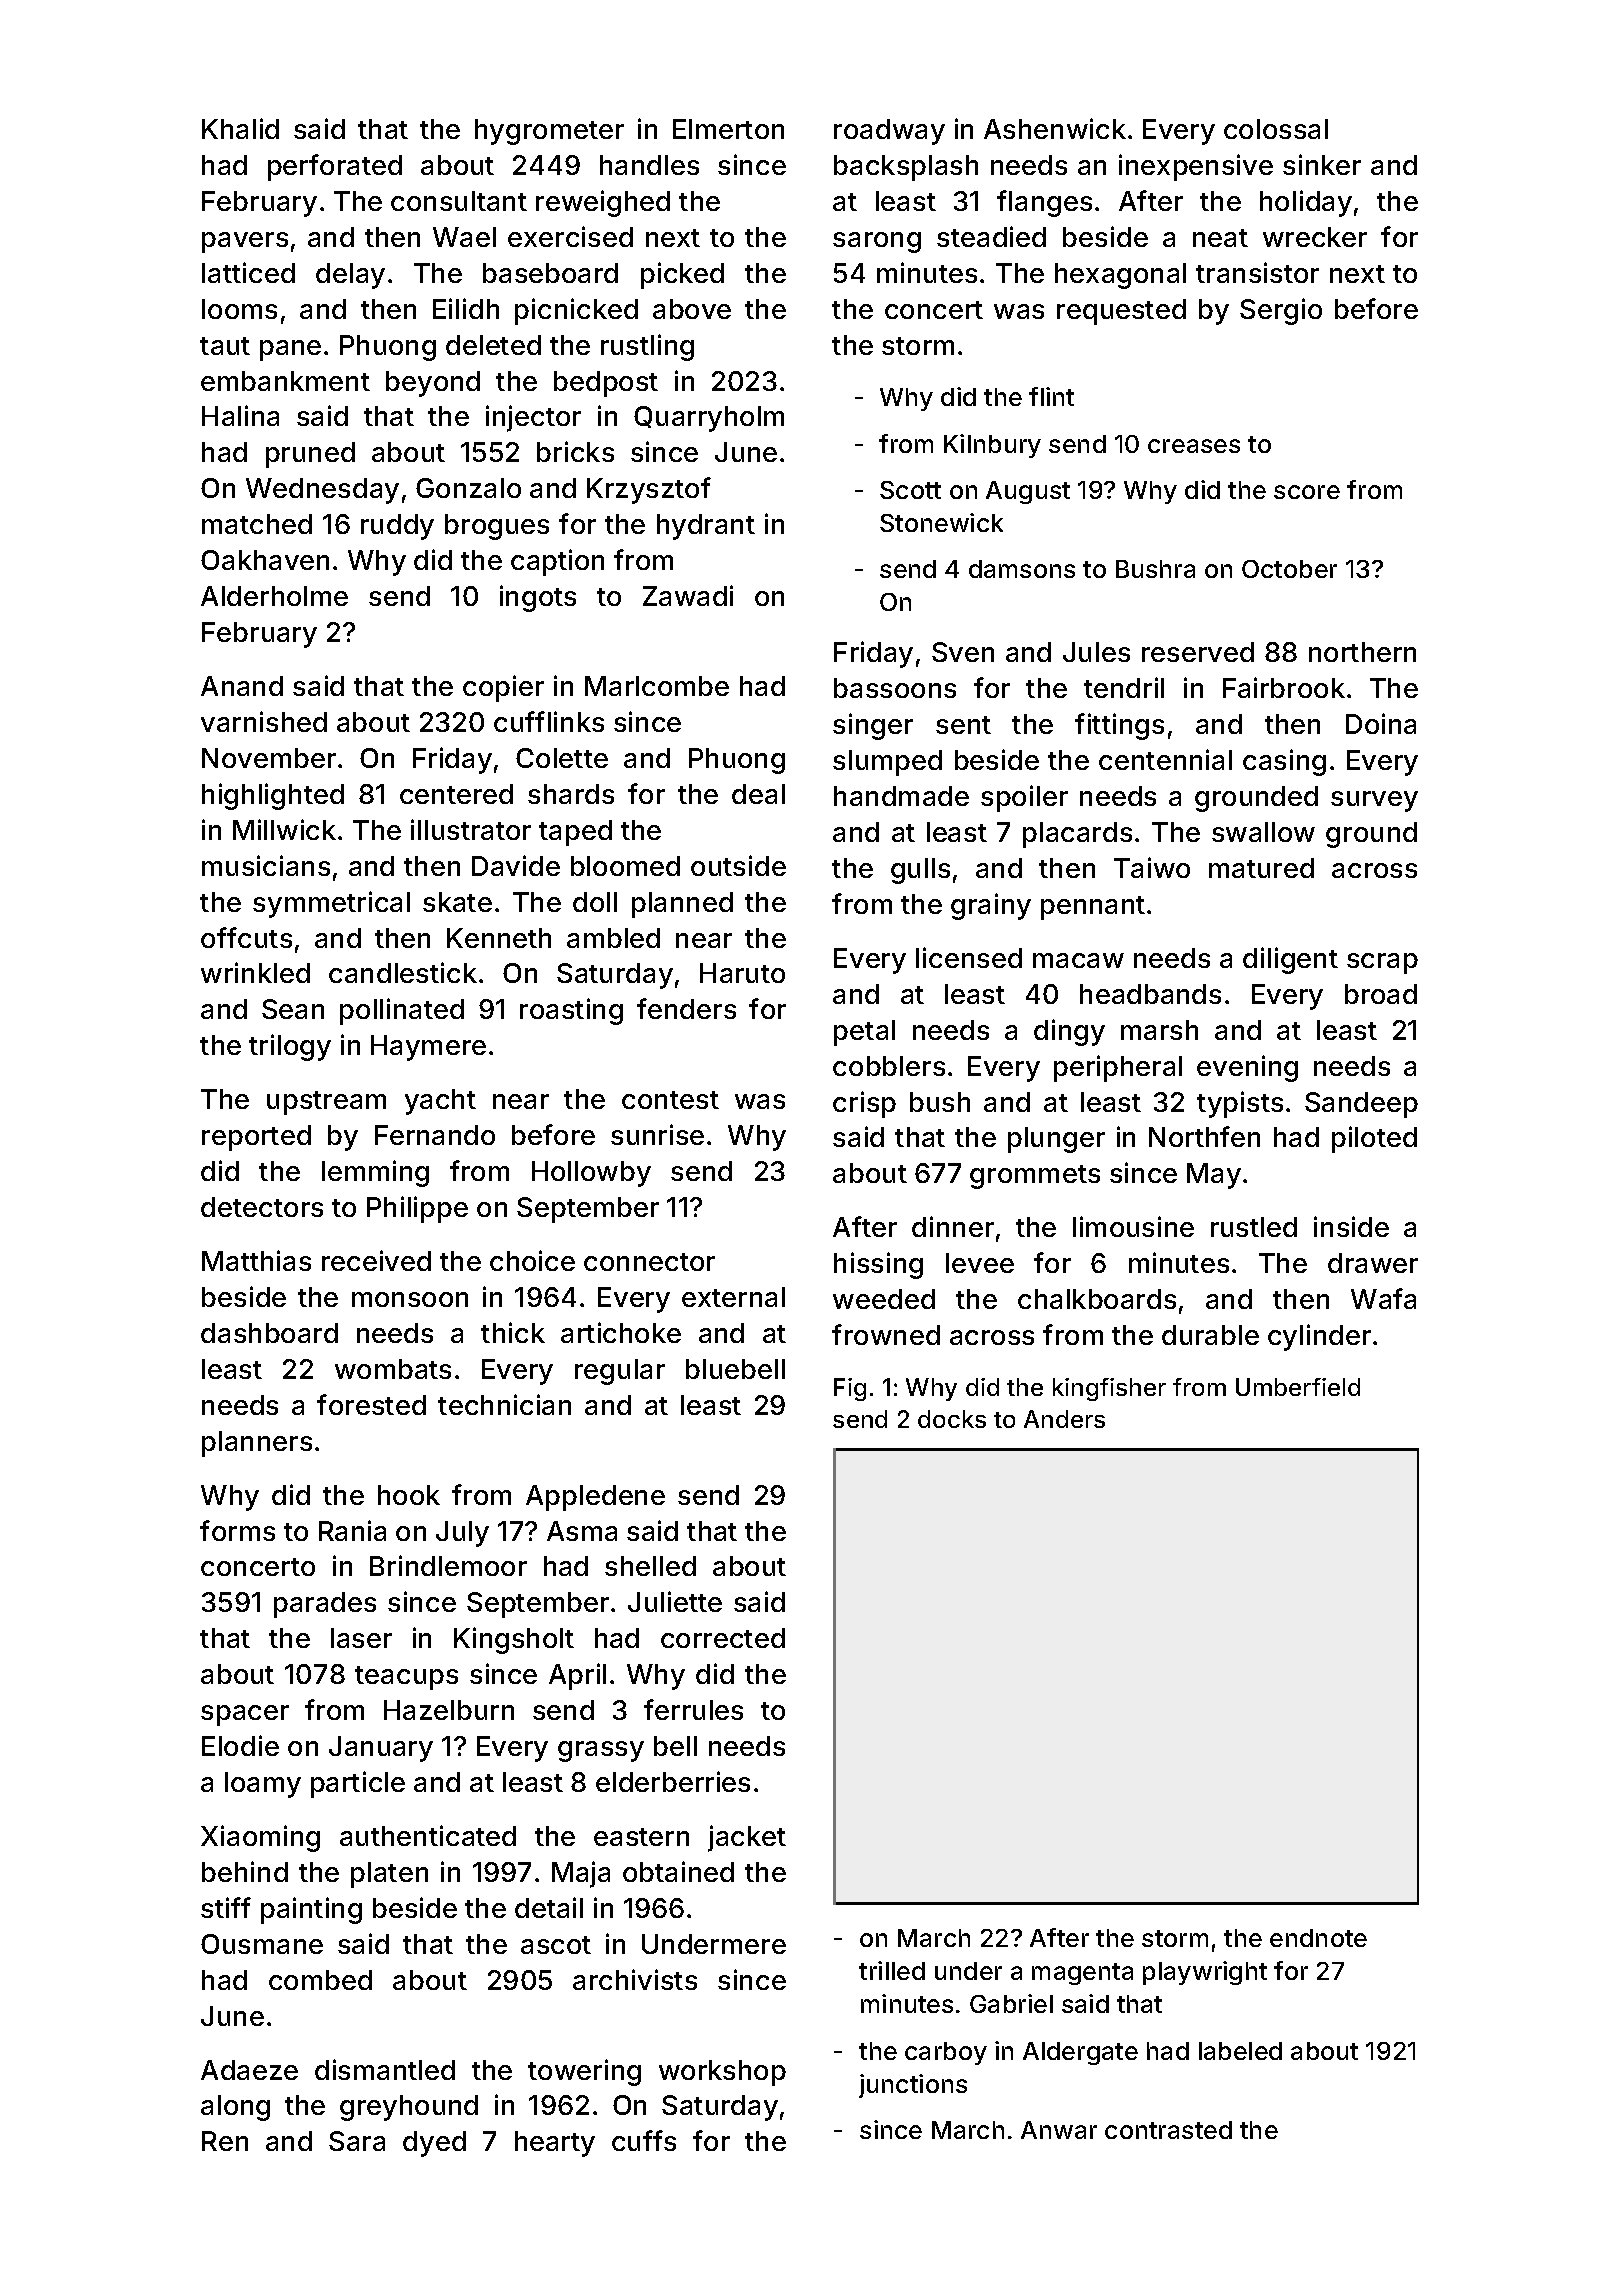 The image size is (1620, 2292). I want to click on Doina, so click(1381, 723).
